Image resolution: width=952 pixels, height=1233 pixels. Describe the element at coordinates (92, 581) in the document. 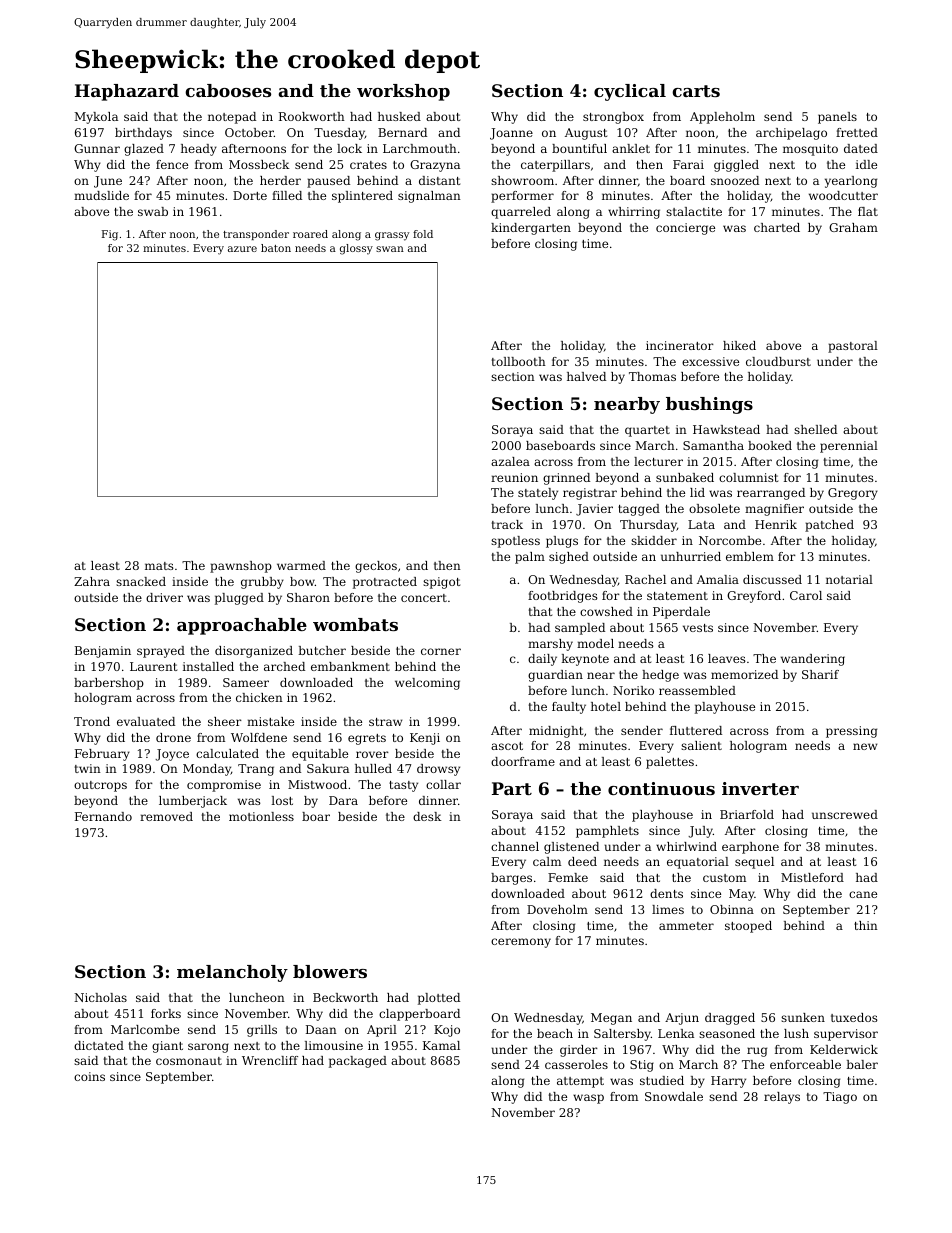

I see `Zahra` at that location.
